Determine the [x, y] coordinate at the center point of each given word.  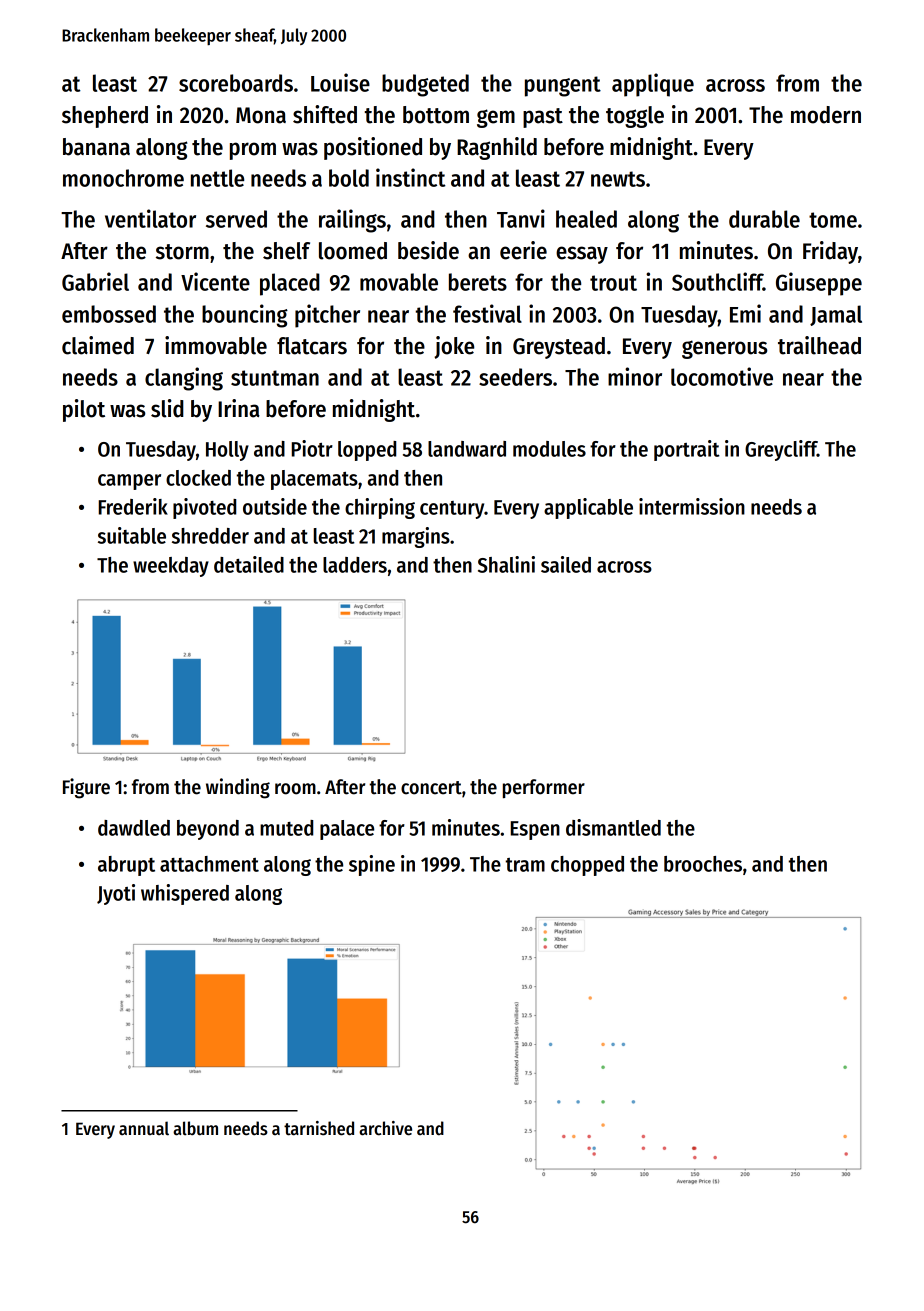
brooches [703, 864]
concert [431, 788]
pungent [563, 86]
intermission [692, 506]
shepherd [105, 117]
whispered [185, 894]
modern [826, 115]
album [195, 1128]
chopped [587, 866]
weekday [171, 567]
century [452, 510]
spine [372, 865]
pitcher [327, 316]
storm [182, 252]
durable [764, 219]
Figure [86, 788]
